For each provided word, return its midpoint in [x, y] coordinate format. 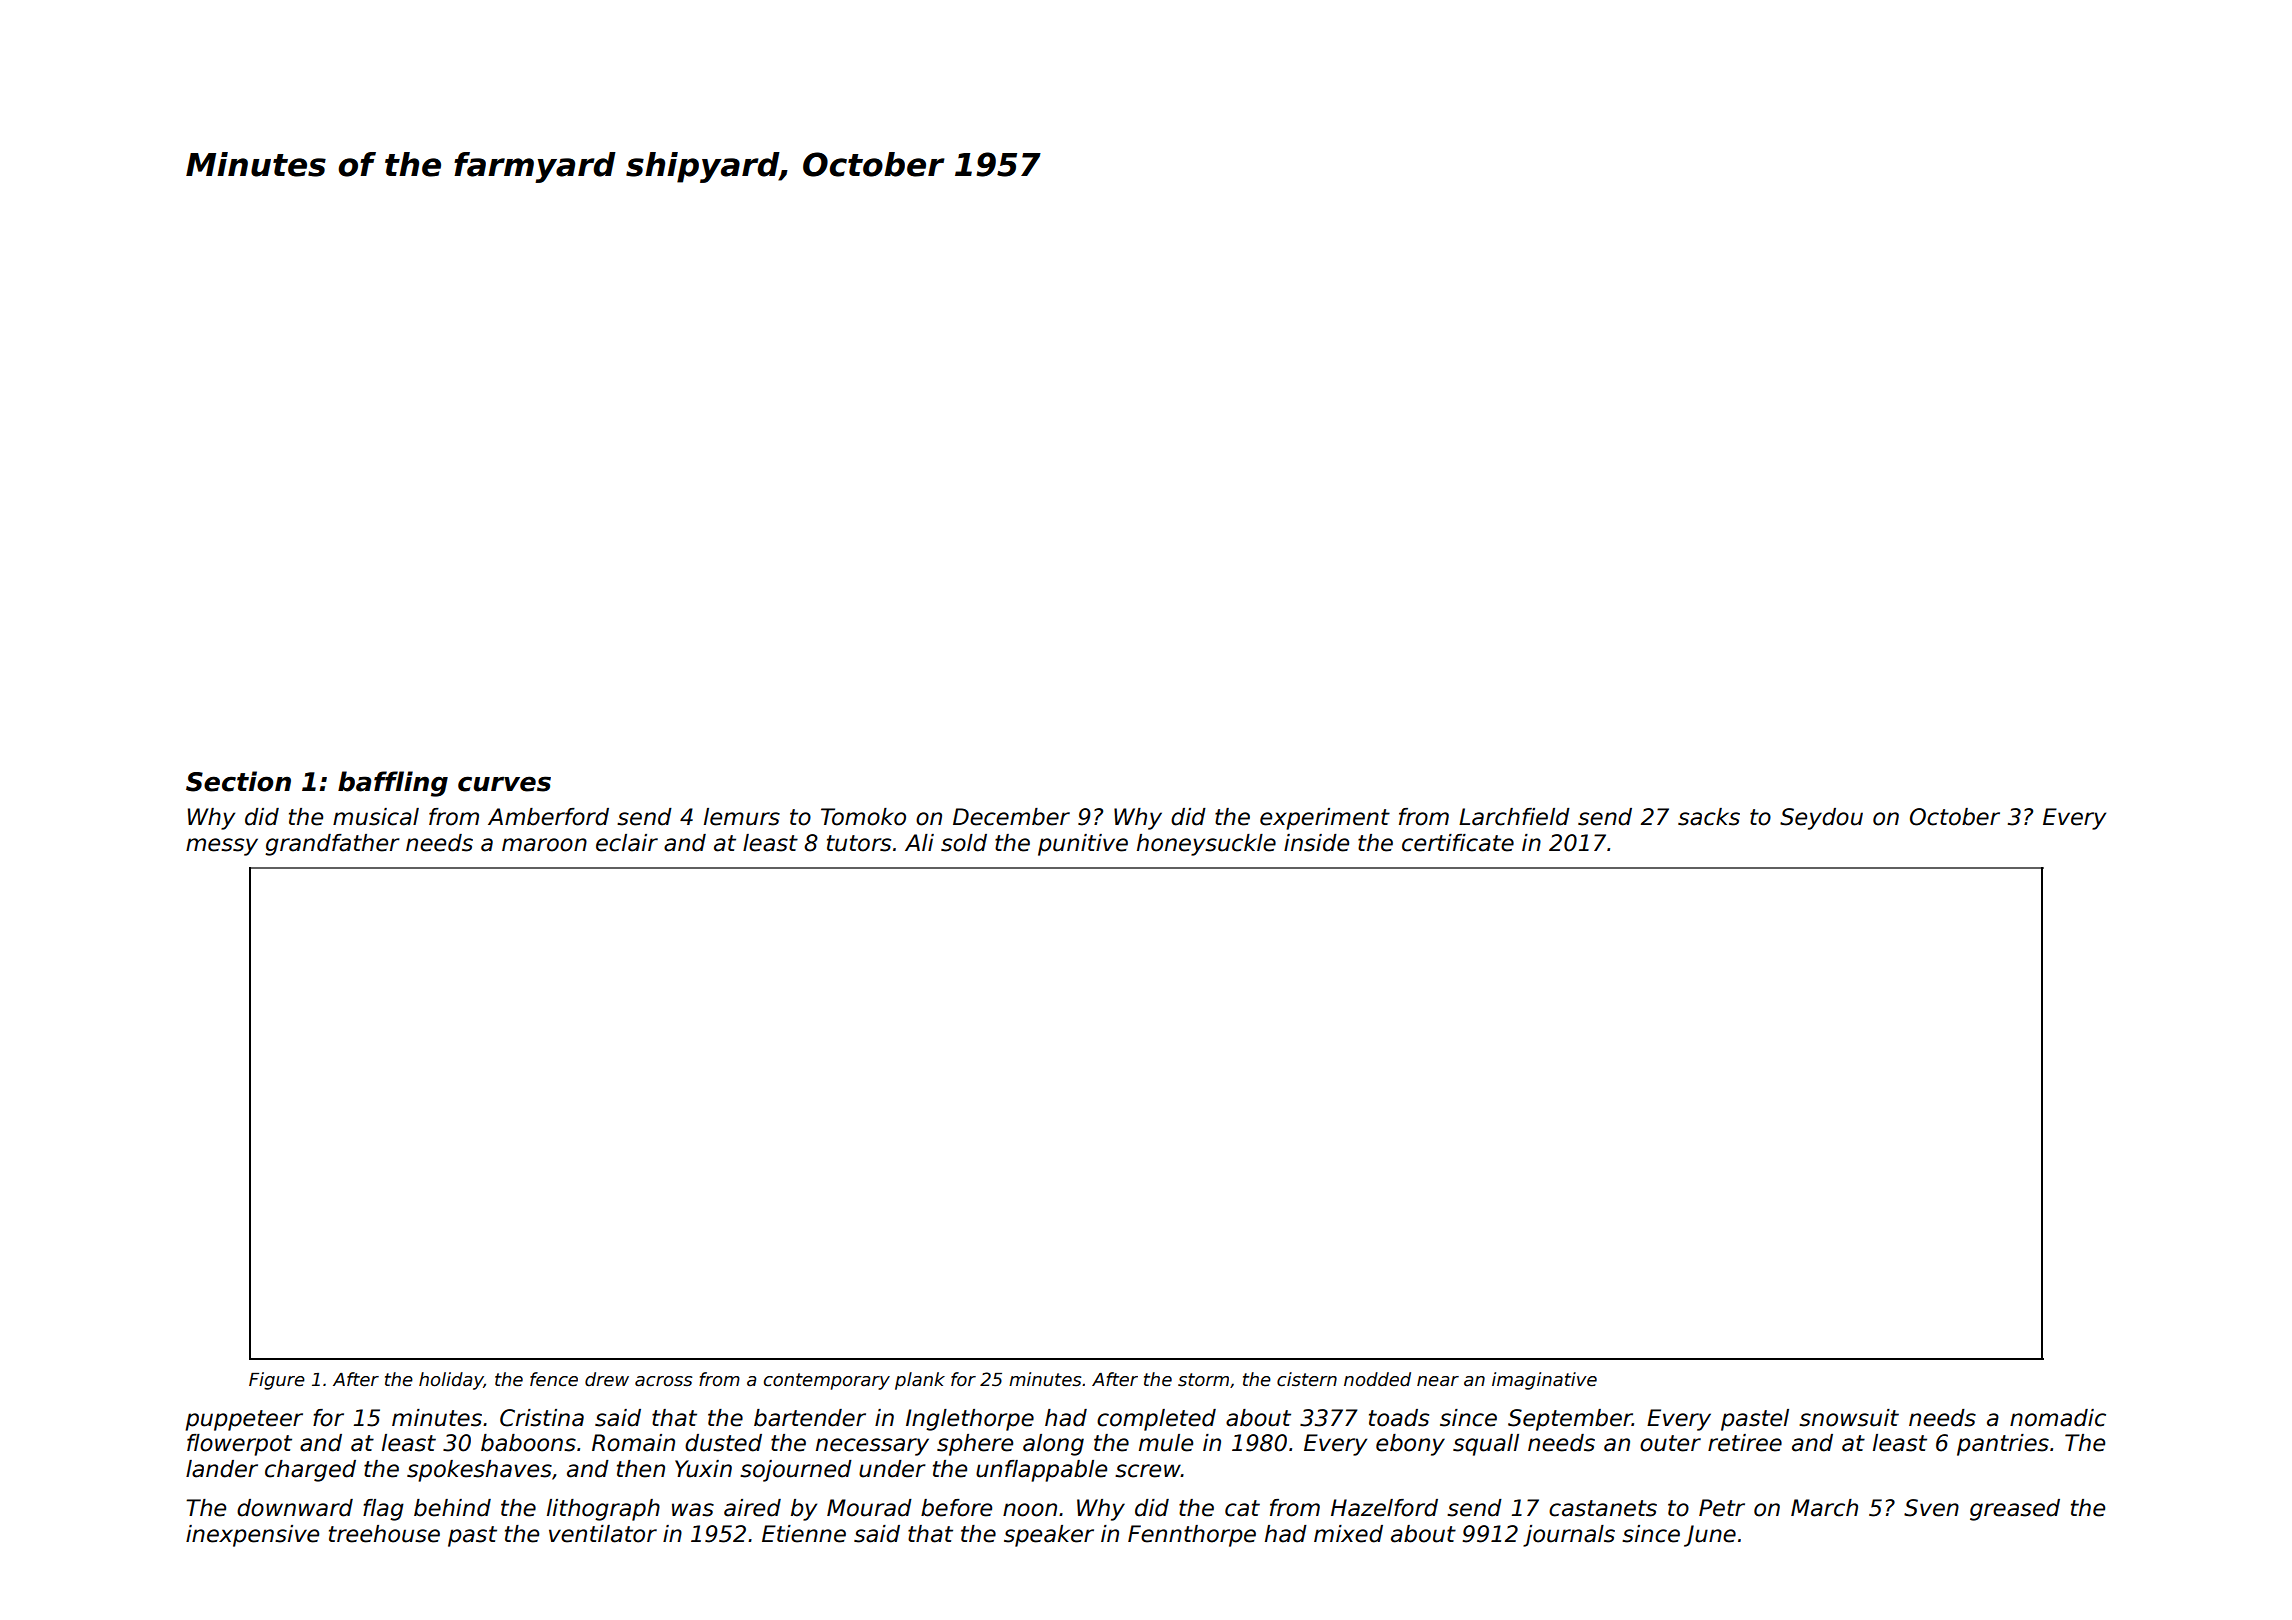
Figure [277, 1381]
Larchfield [1514, 817]
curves [504, 784]
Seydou [1821, 819]
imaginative [1544, 1381]
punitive [1083, 845]
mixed [1348, 1534]
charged [310, 1471]
